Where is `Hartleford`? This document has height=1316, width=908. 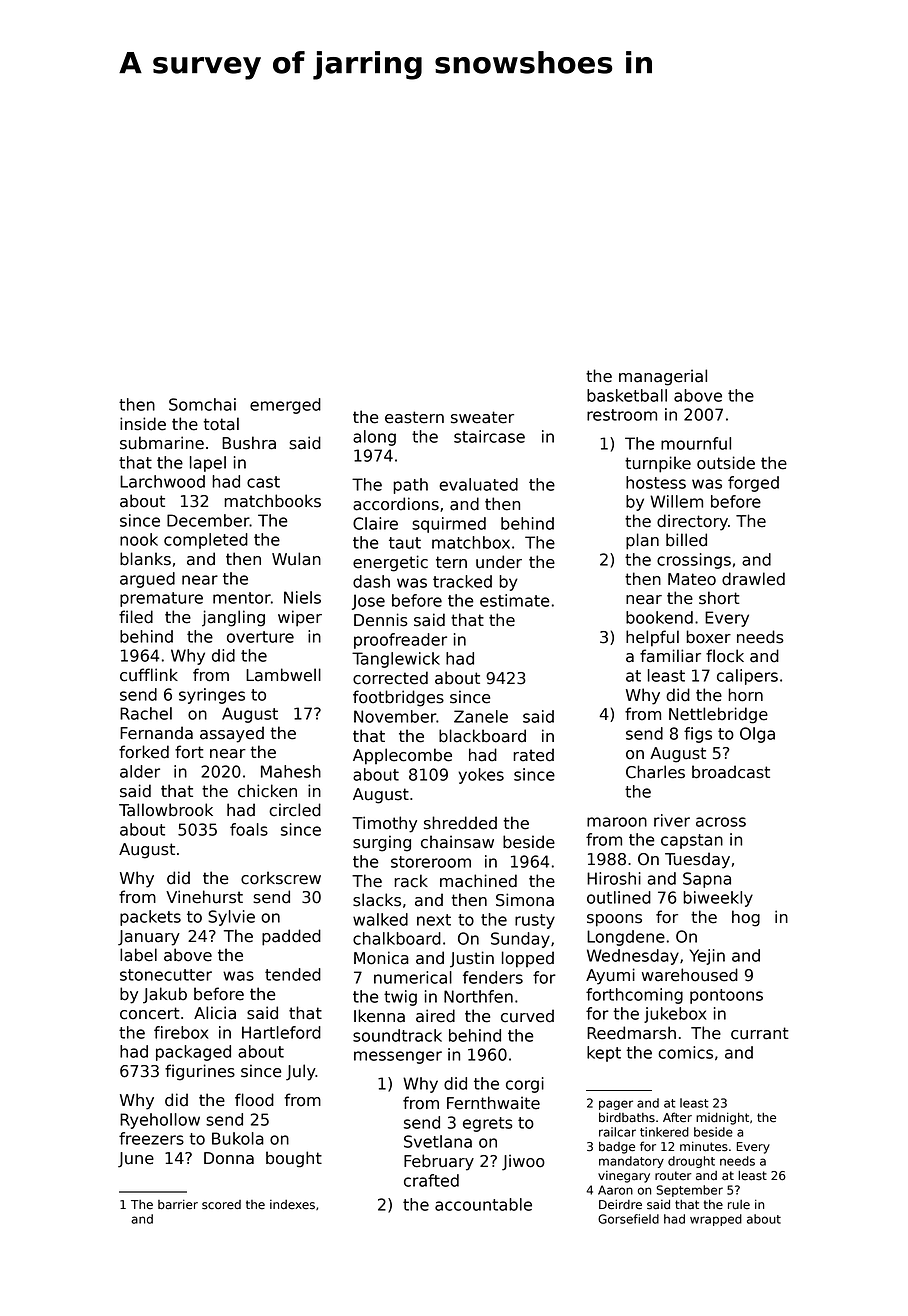 Hartleford is located at coordinates (281, 1032).
